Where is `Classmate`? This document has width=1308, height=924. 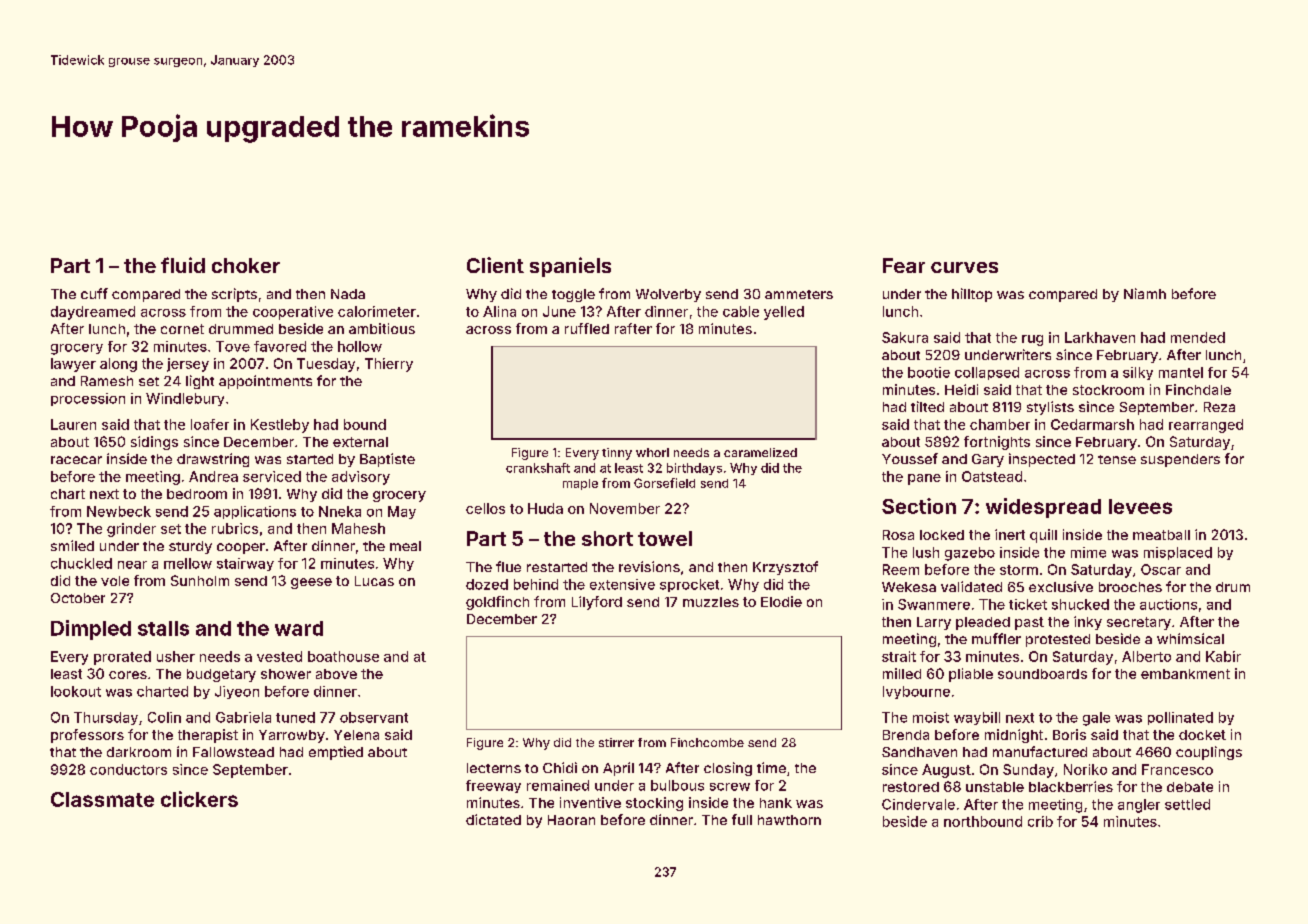
Classmate is located at coordinates (102, 799).
